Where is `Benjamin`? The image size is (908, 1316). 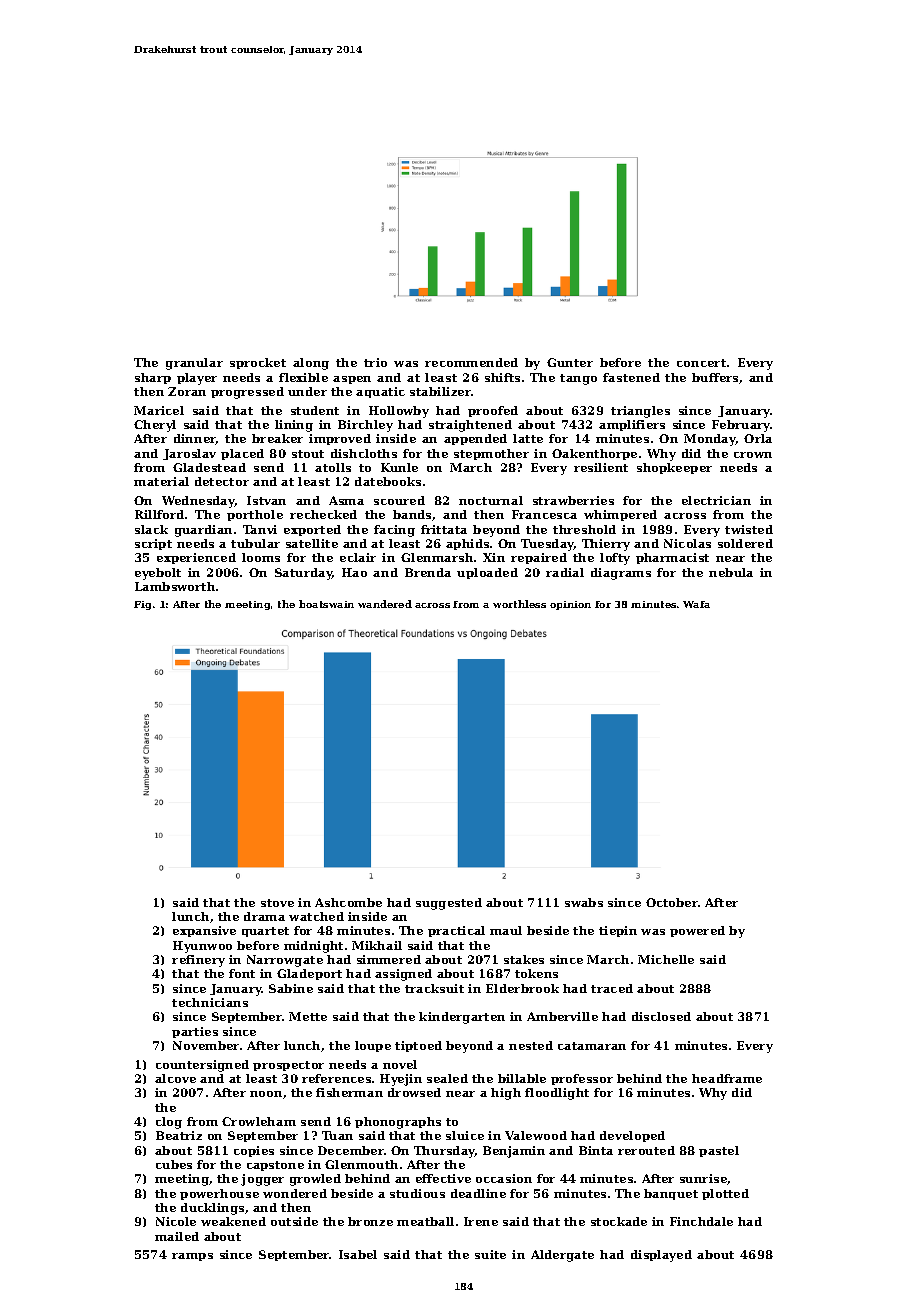 Benjamin is located at coordinates (514, 1152).
